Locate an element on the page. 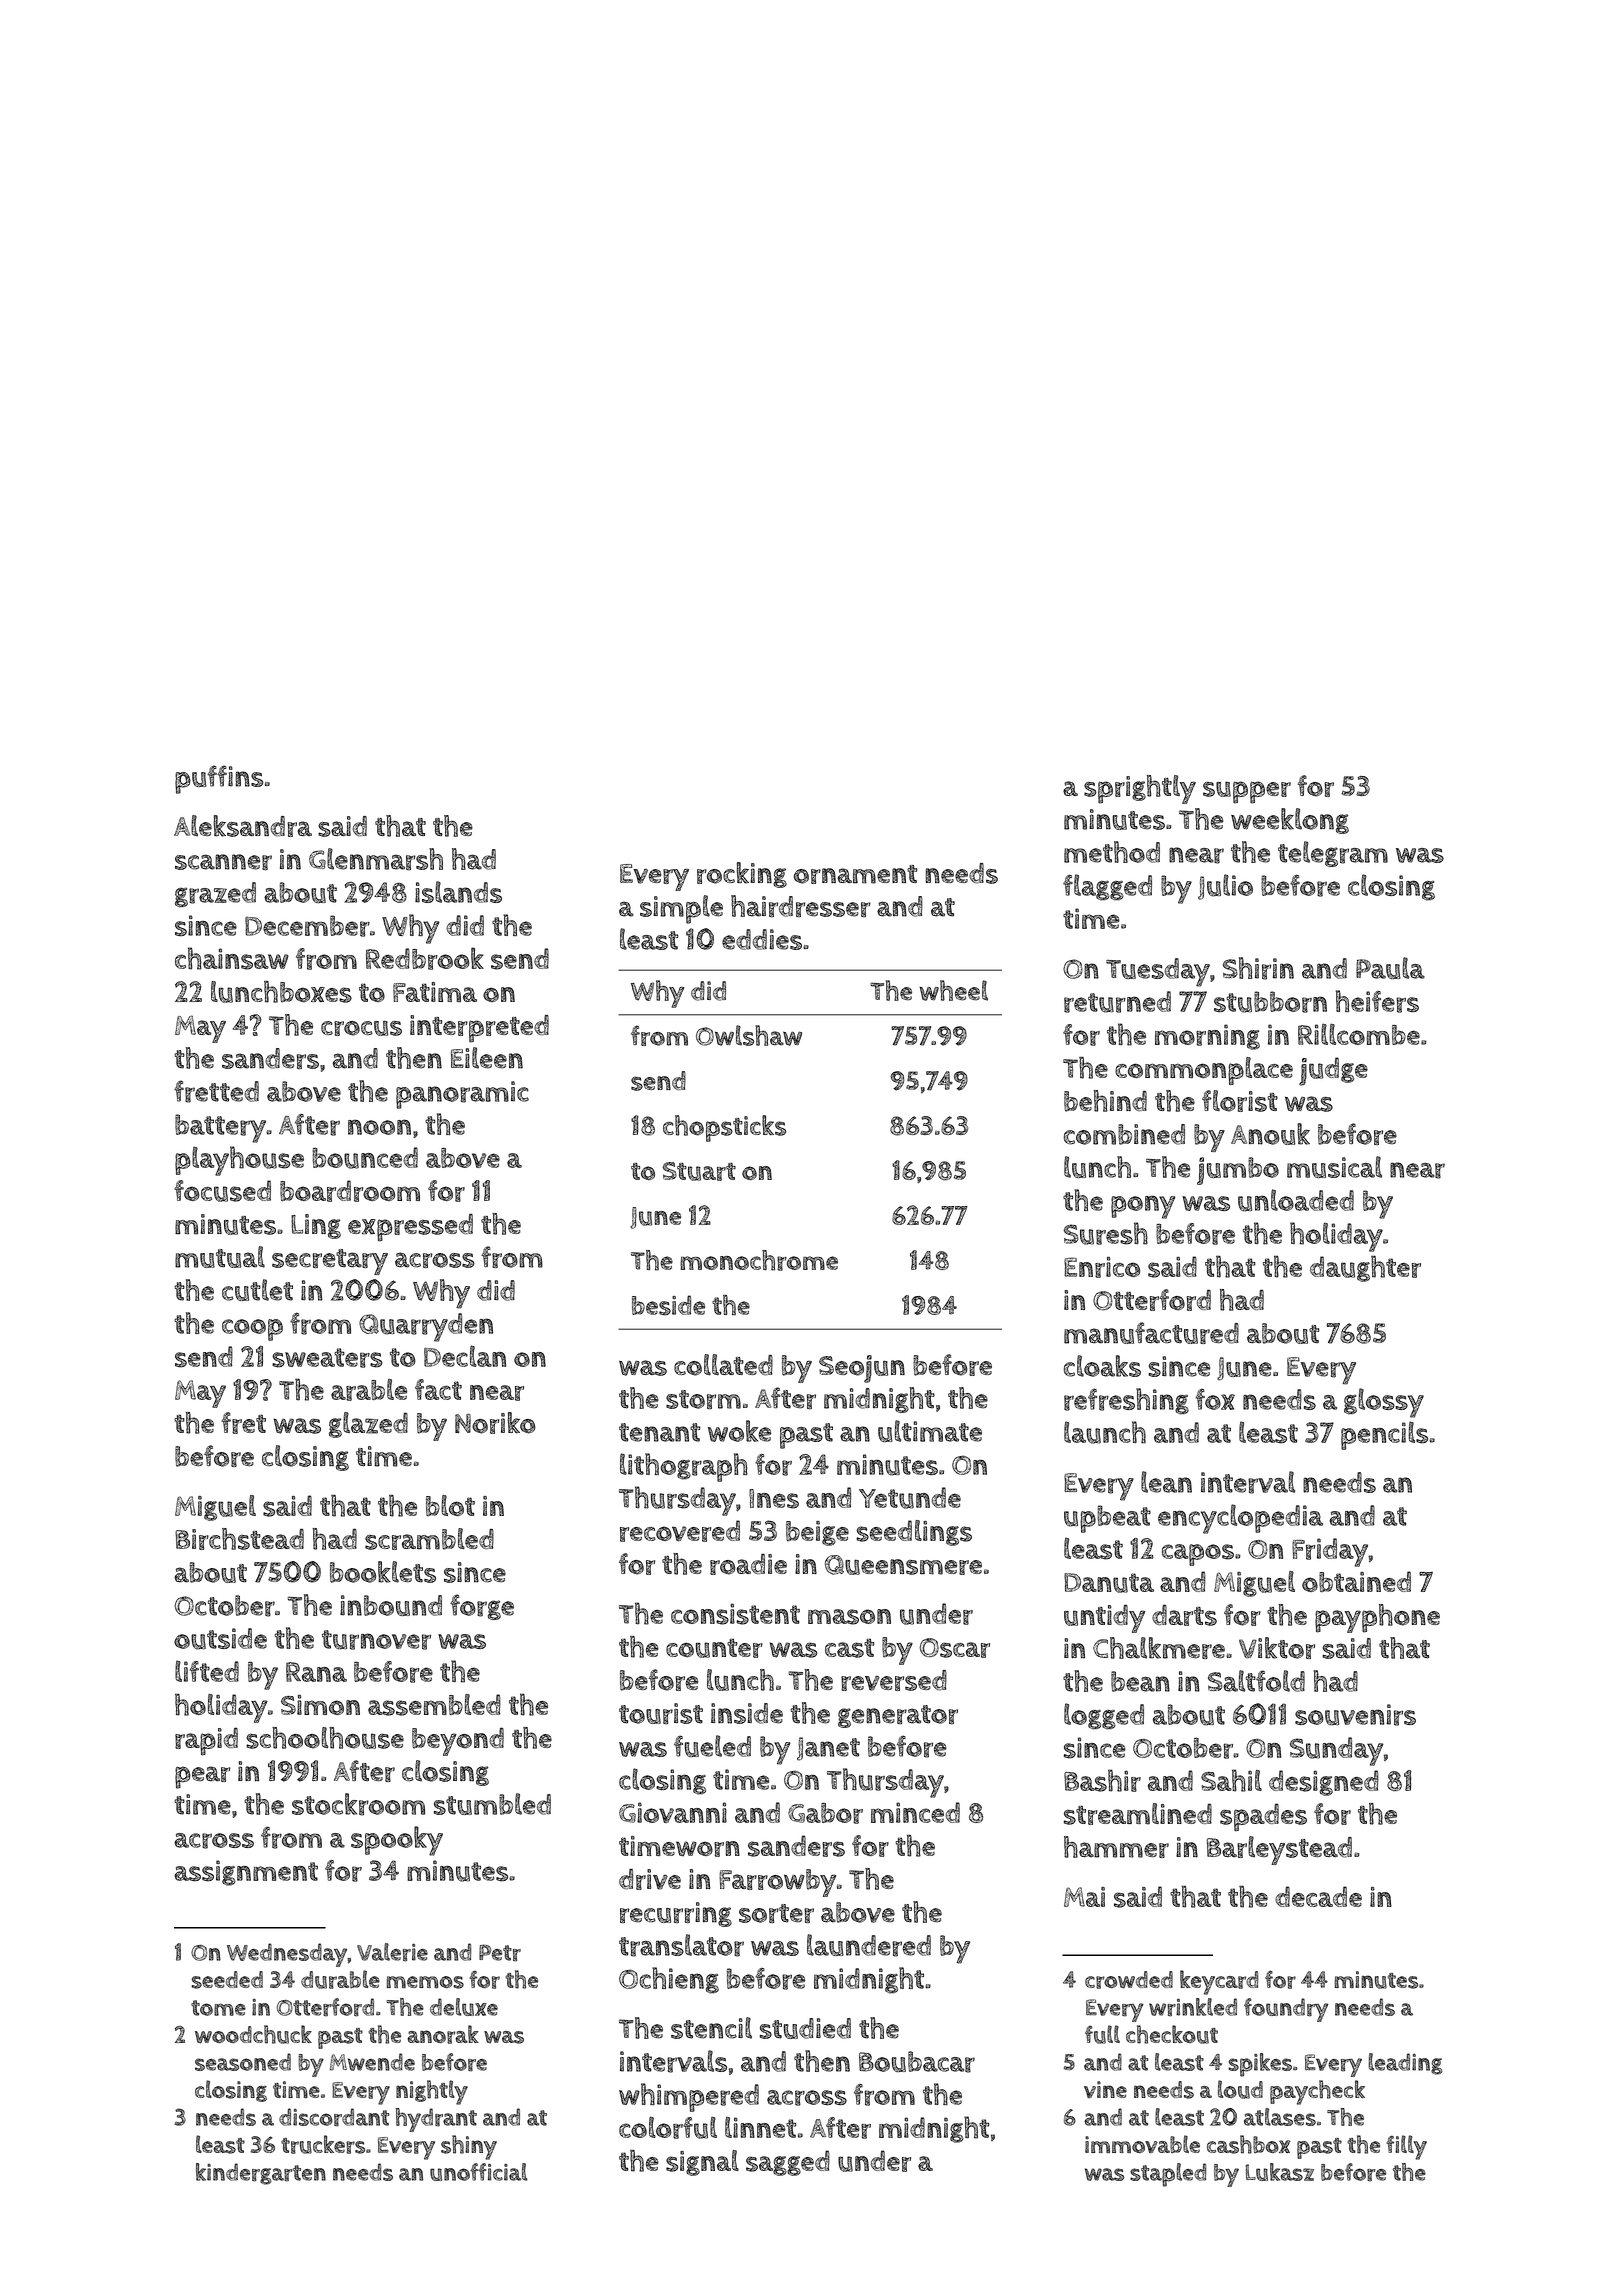 This image has height=2292, width=1620. souvenirs is located at coordinates (1355, 1715).
